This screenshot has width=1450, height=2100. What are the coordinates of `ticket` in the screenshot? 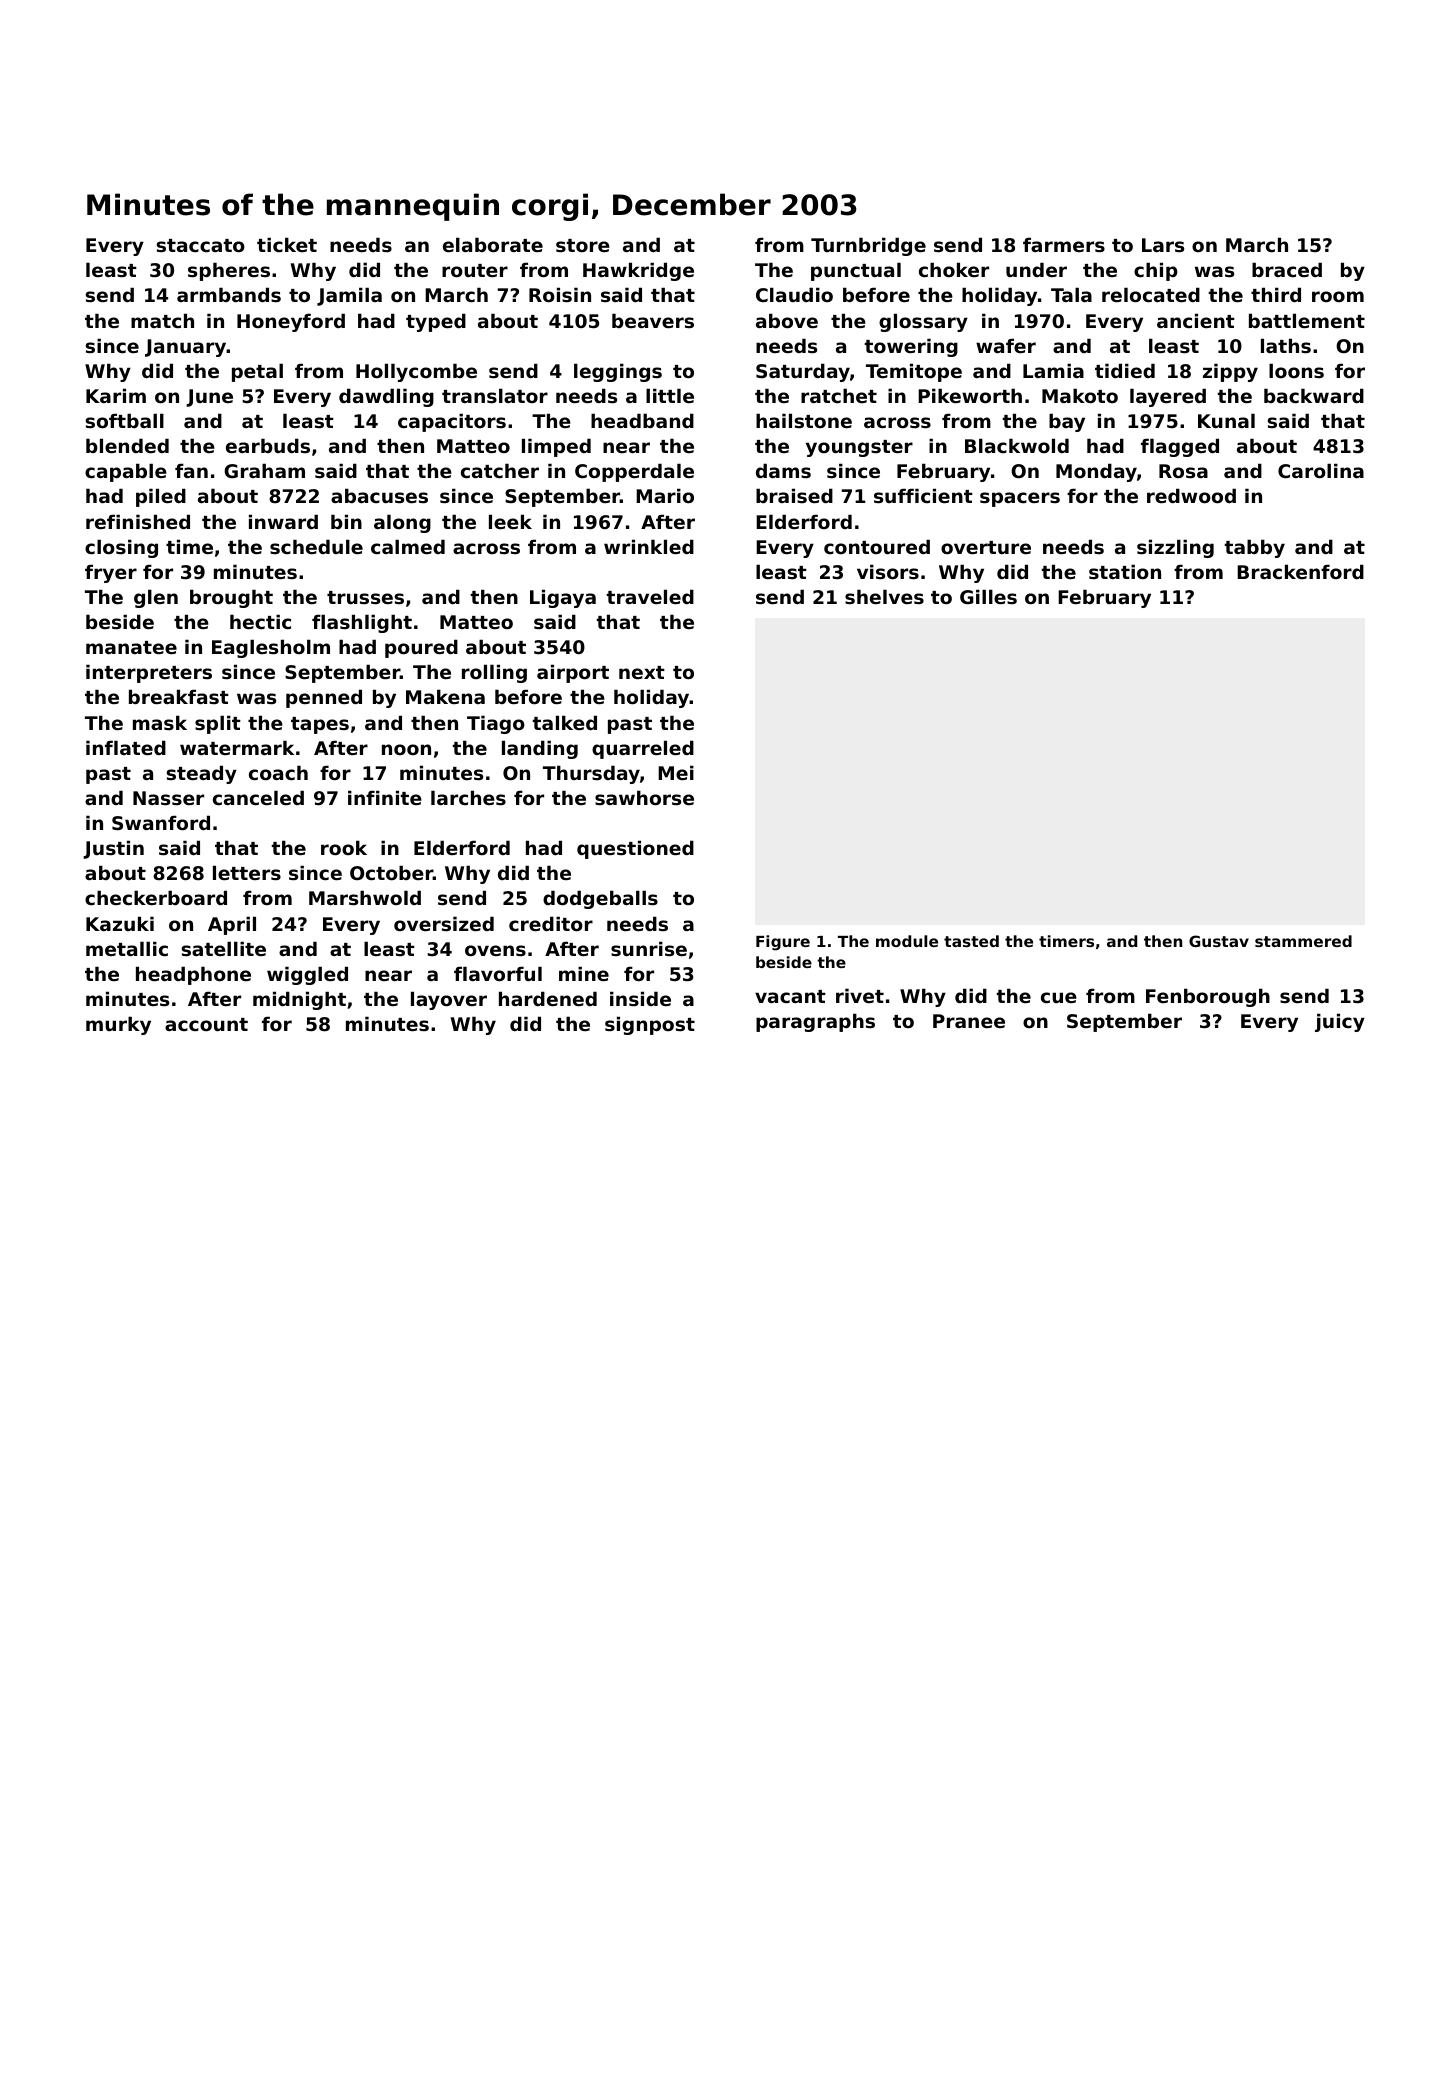 It's located at (287, 244).
